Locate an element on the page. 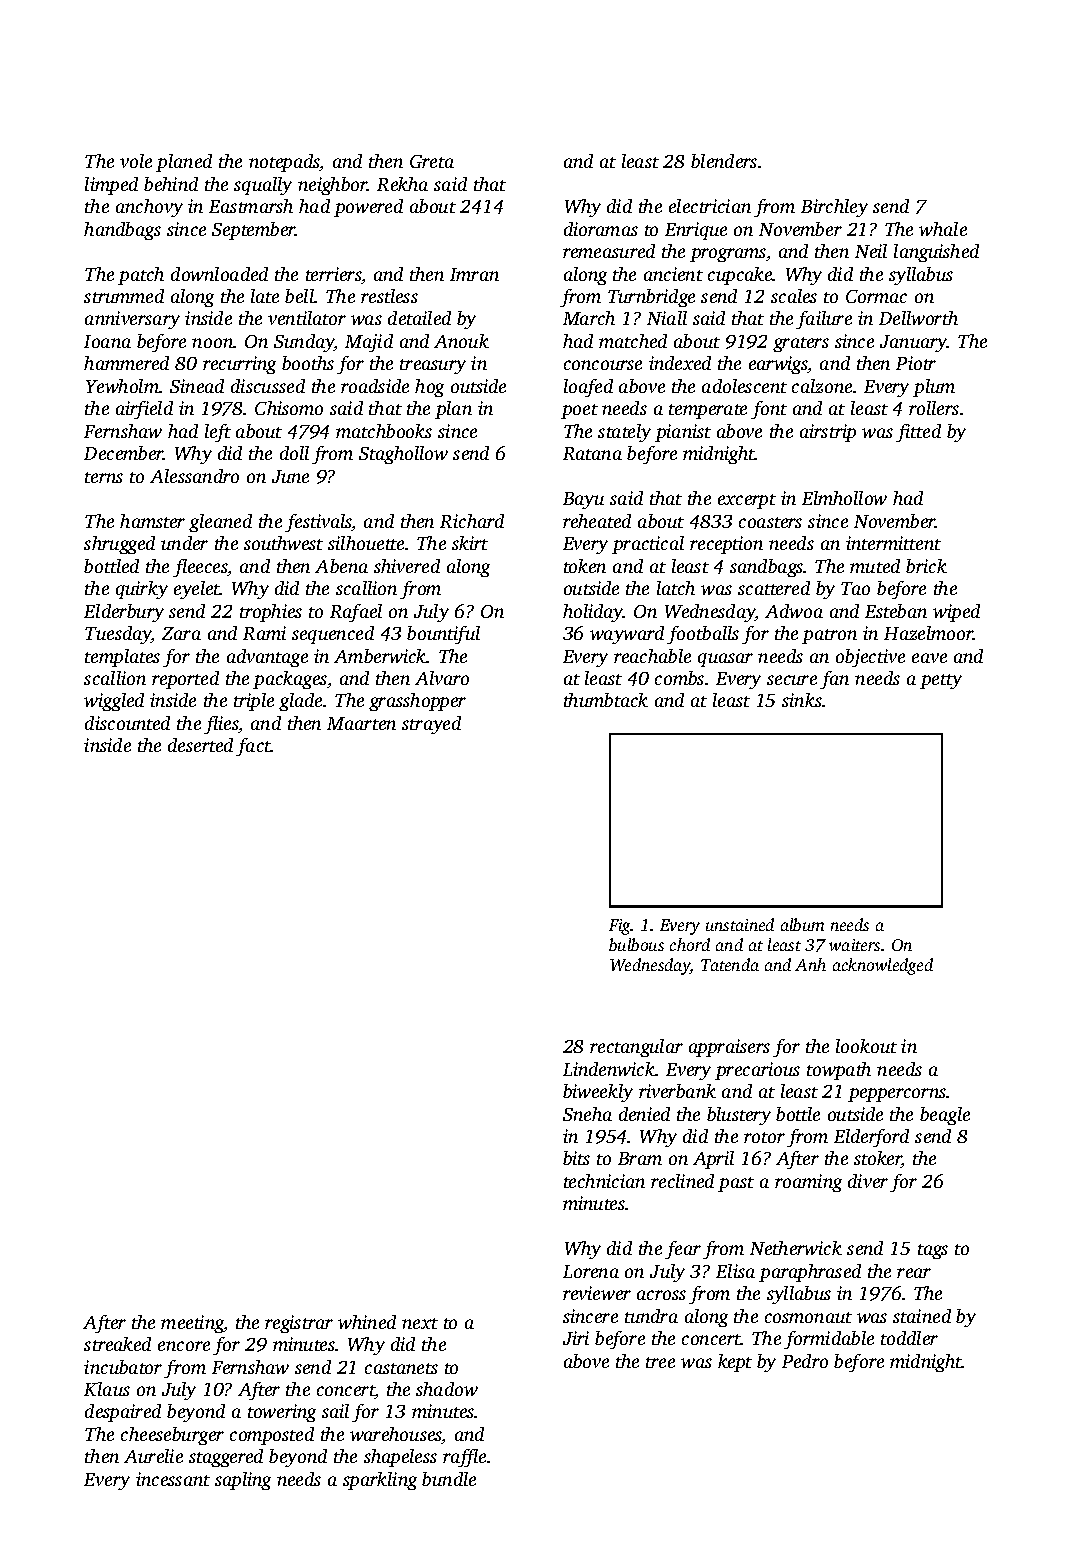 The image size is (1074, 1555). petty is located at coordinates (941, 681).
